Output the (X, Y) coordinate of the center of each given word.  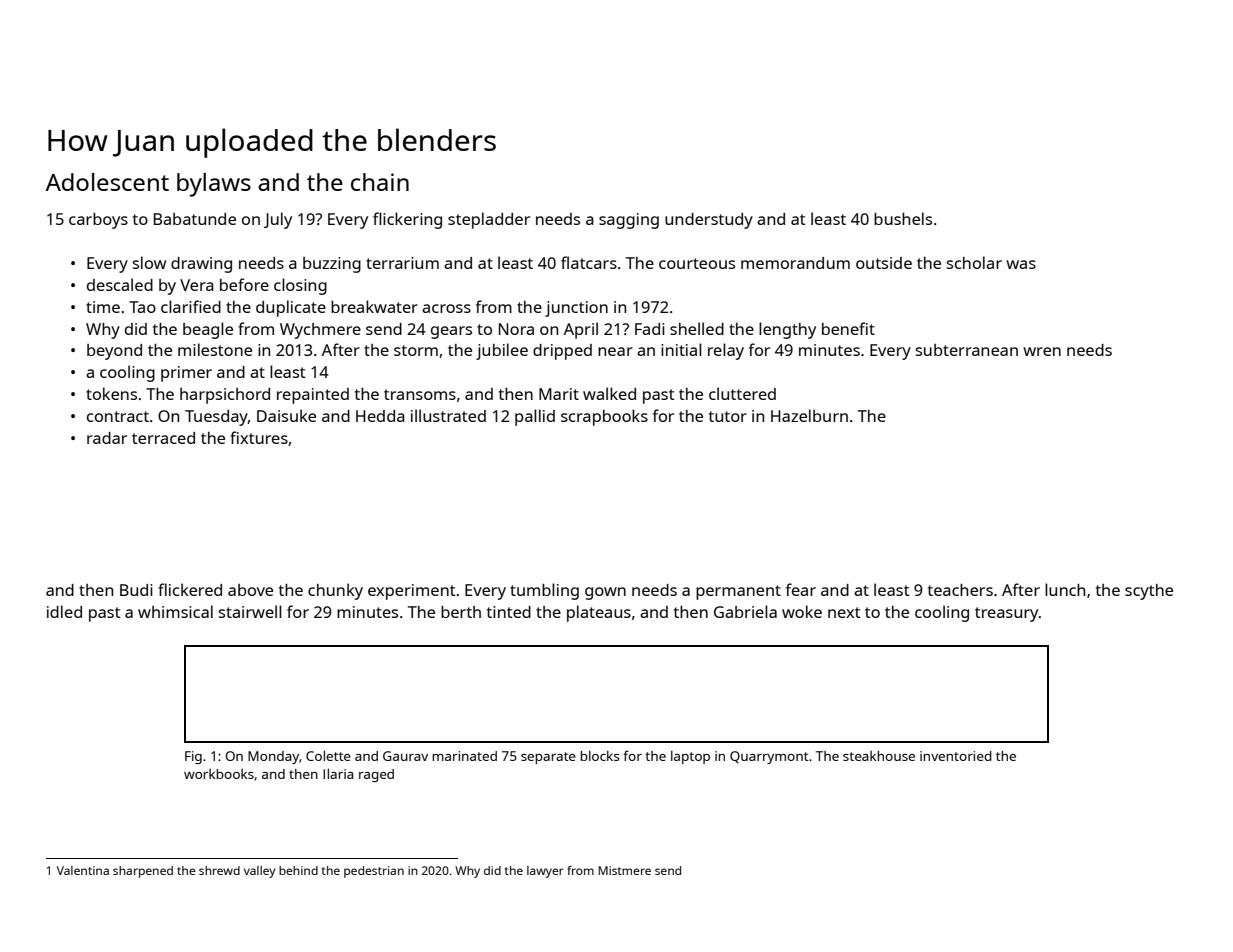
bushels (903, 218)
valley (260, 872)
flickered (190, 589)
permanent (738, 592)
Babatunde (195, 219)
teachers (960, 590)
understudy (709, 221)
